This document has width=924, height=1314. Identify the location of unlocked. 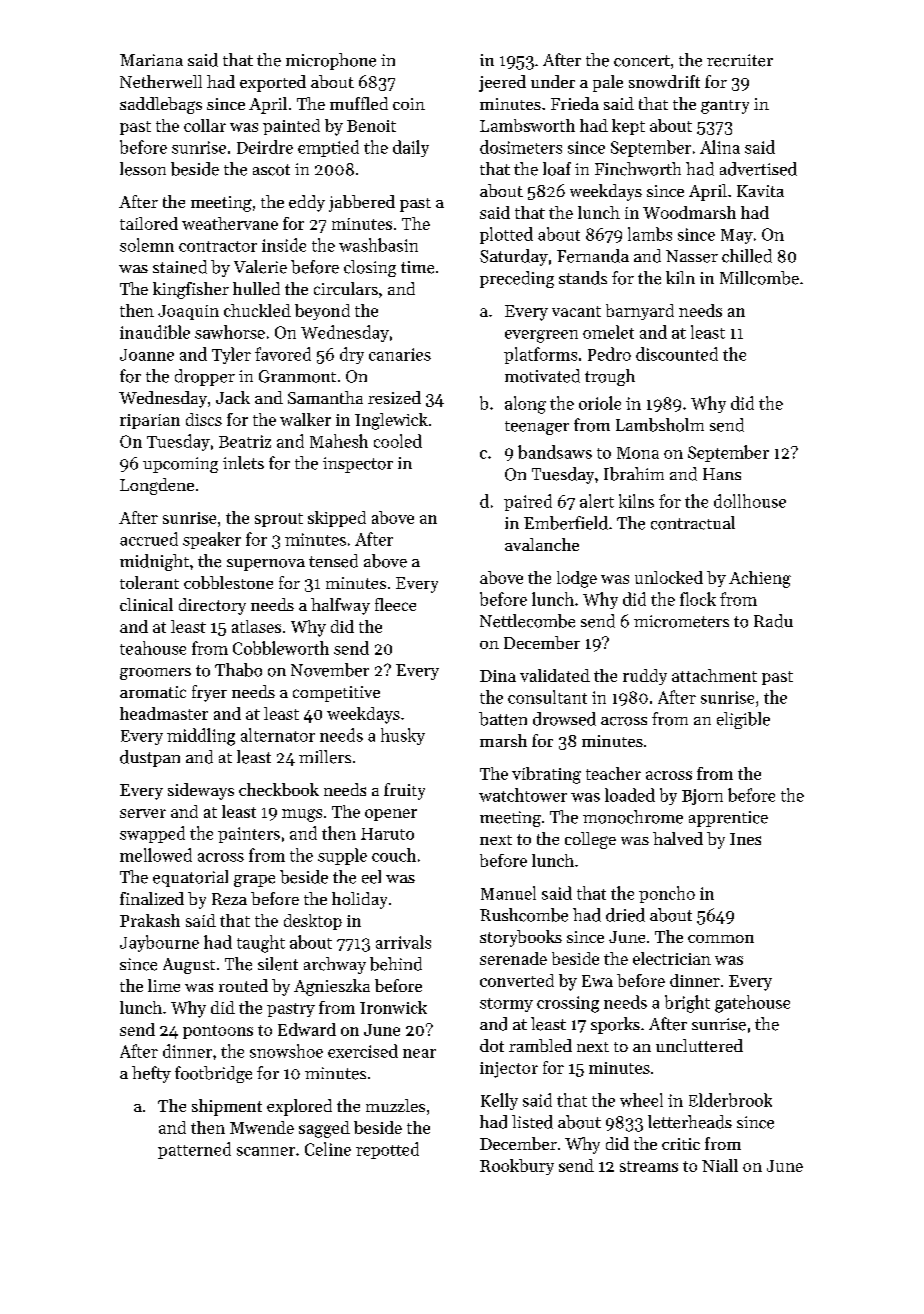
(669, 577).
